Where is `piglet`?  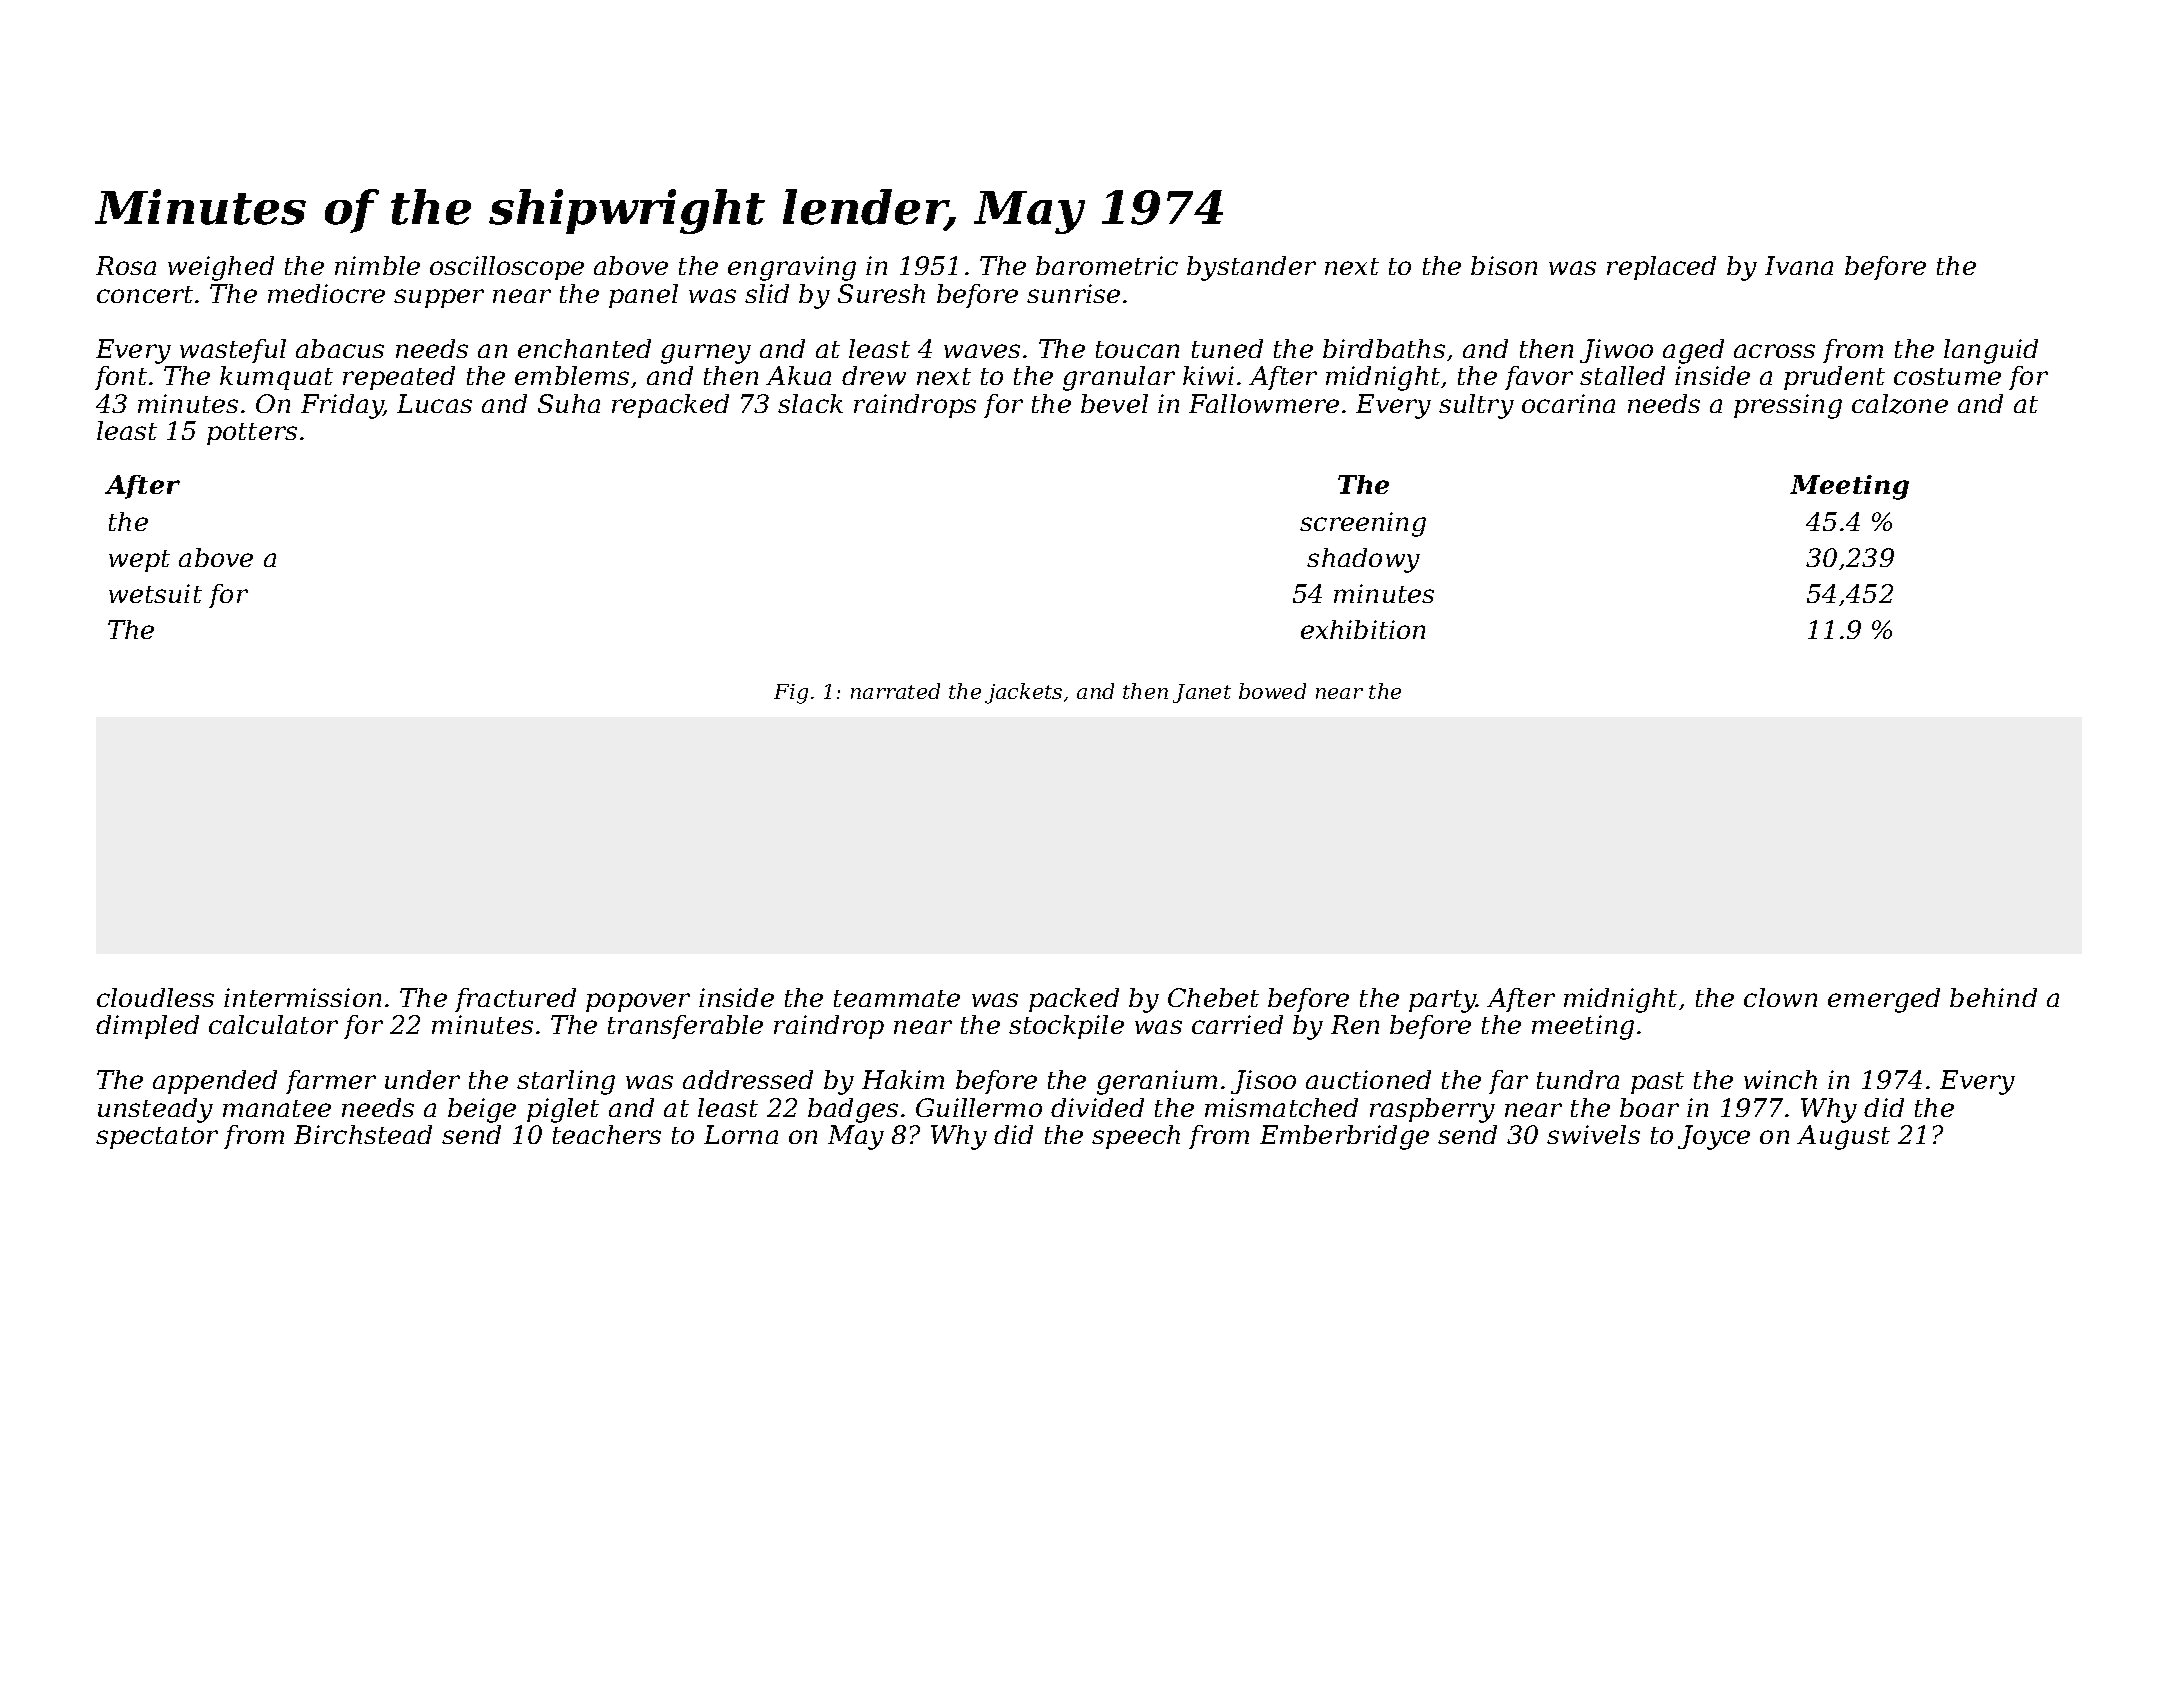 piglet is located at coordinates (563, 1110).
